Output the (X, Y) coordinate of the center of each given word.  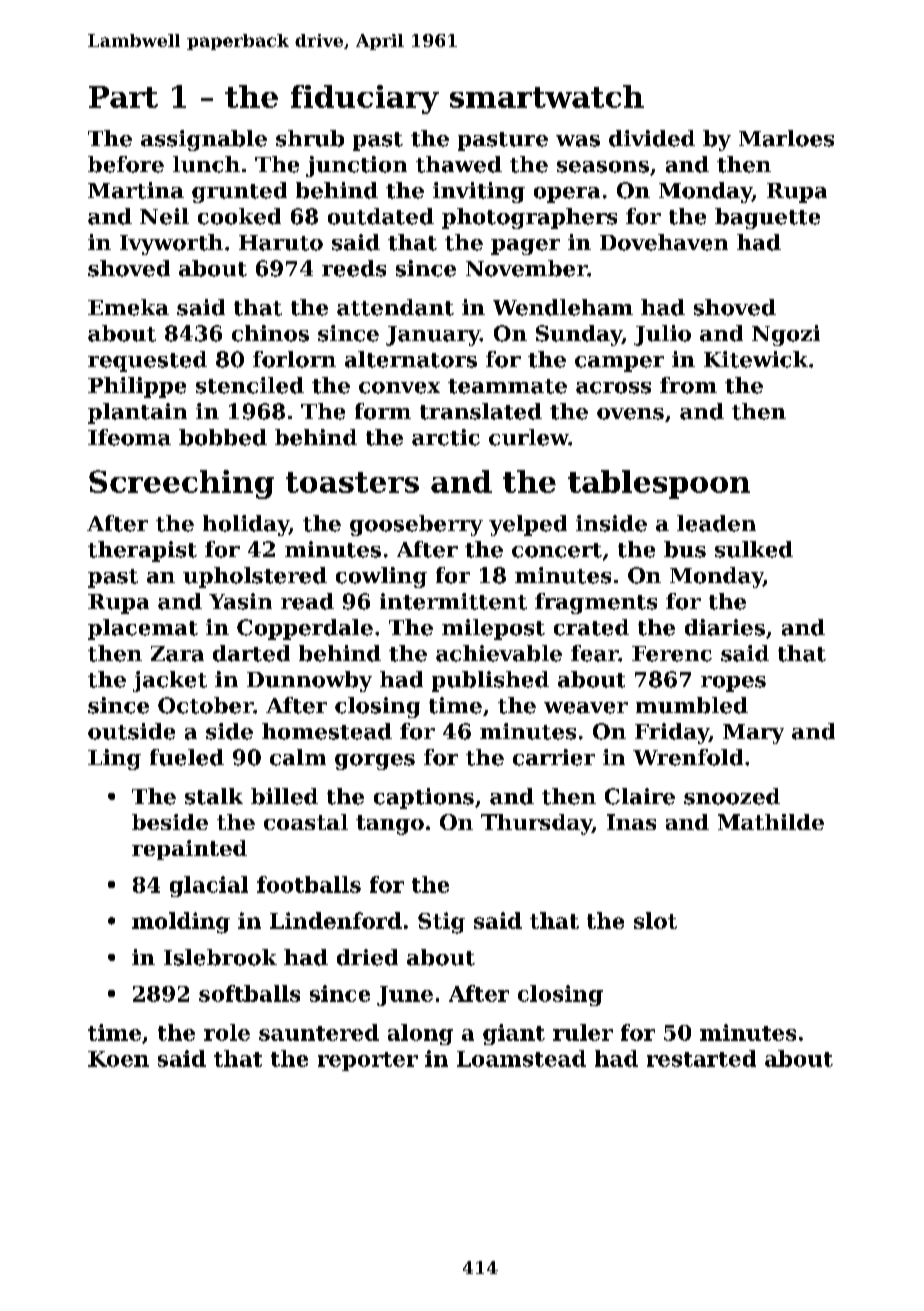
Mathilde (771, 822)
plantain (137, 413)
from (688, 385)
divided (652, 138)
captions (424, 798)
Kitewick (756, 359)
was (578, 141)
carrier (554, 757)
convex (399, 388)
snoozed (732, 796)
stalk (214, 796)
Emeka (128, 307)
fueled (187, 757)
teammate (507, 386)
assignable (204, 140)
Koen (118, 1059)
